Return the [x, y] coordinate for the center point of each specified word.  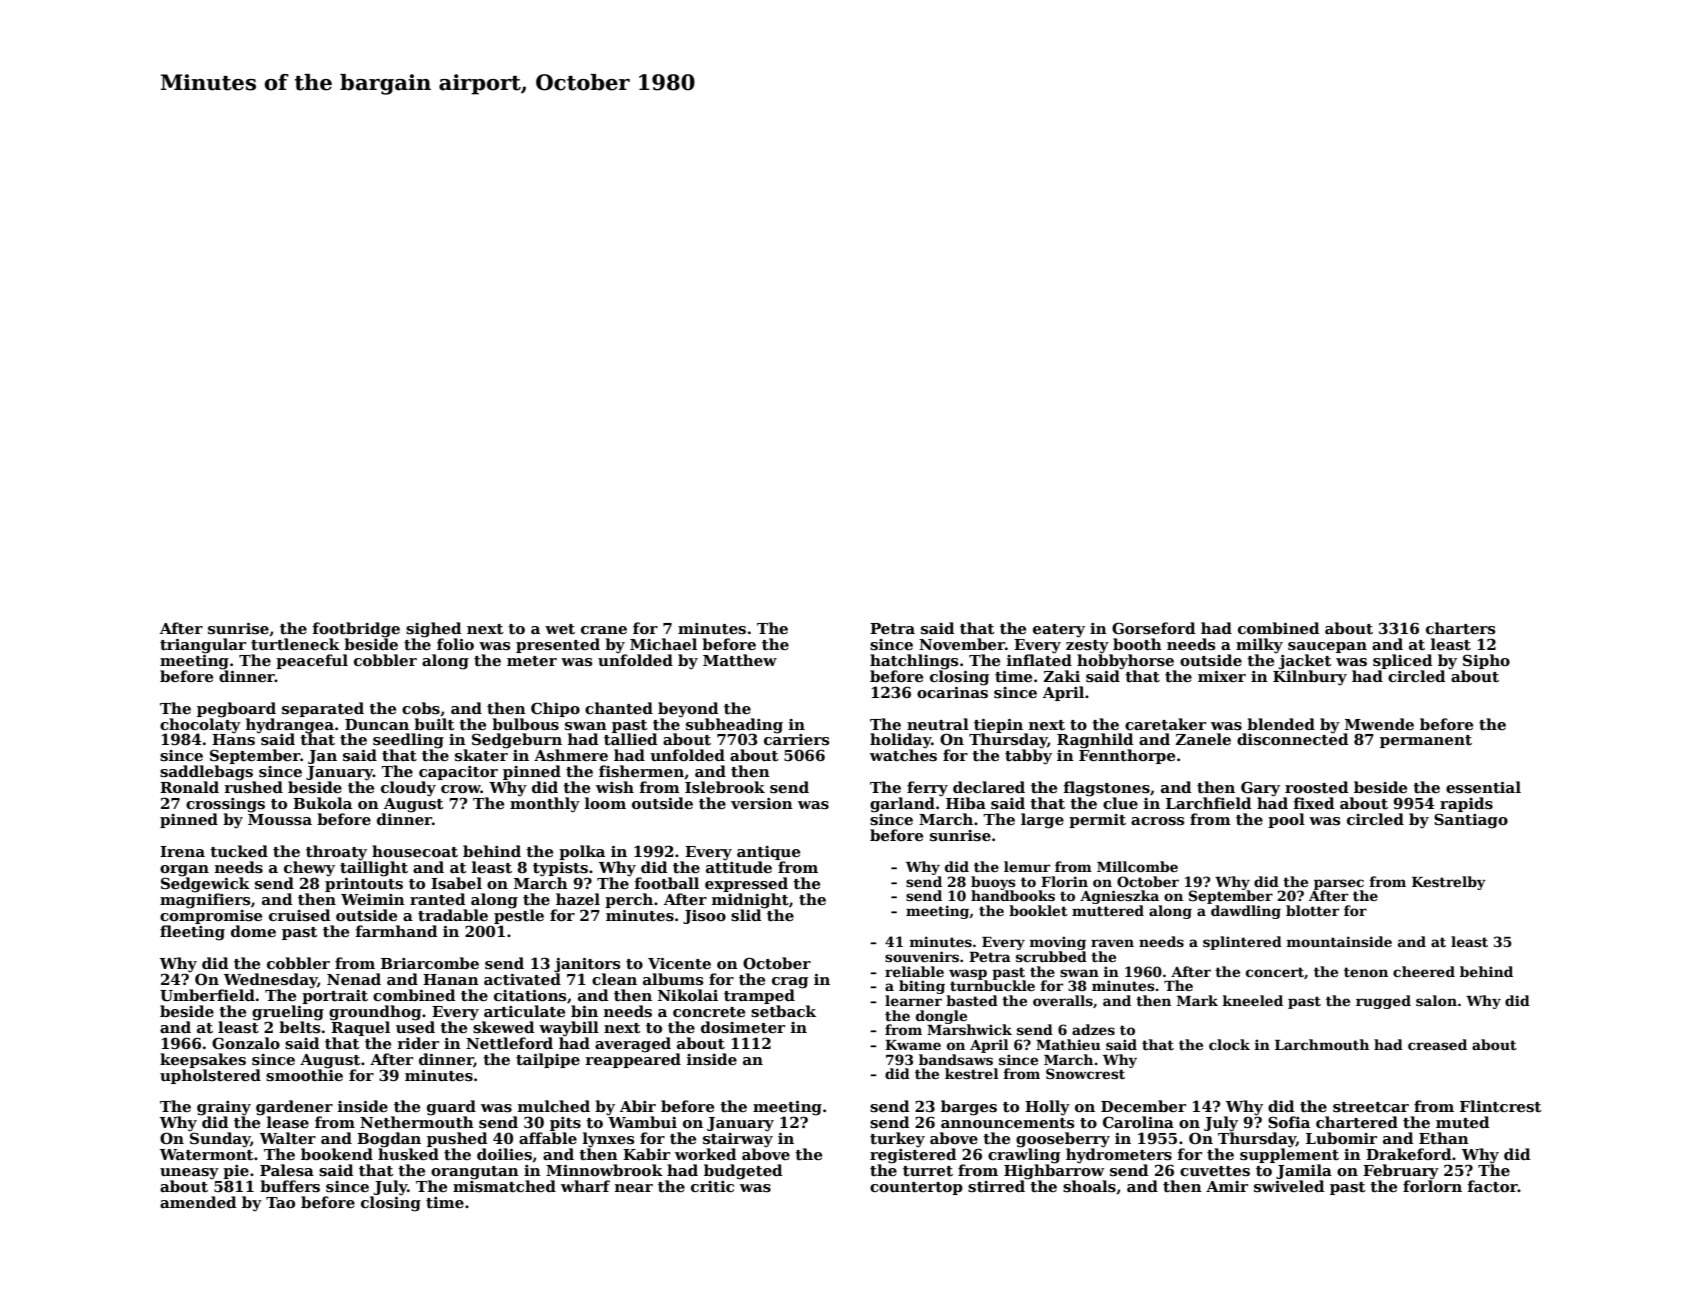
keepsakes [203, 1060]
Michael [663, 644]
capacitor [458, 773]
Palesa [287, 1170]
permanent [1426, 741]
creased [1437, 1044]
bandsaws [956, 1059]
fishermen [641, 771]
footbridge [356, 630]
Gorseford [1154, 628]
